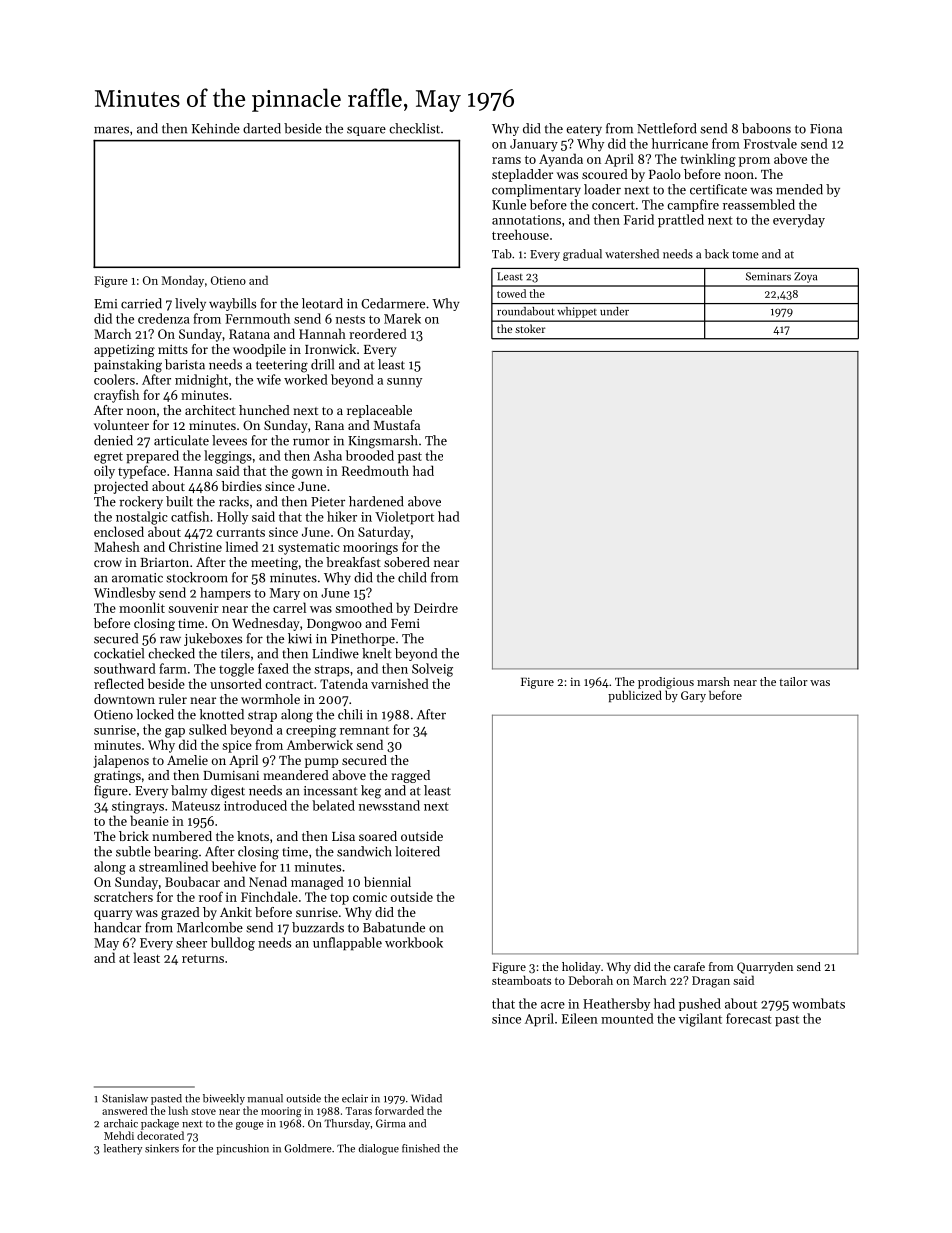 Image resolution: width=952 pixels, height=1233 pixels. I want to click on Nettleford, so click(667, 128).
